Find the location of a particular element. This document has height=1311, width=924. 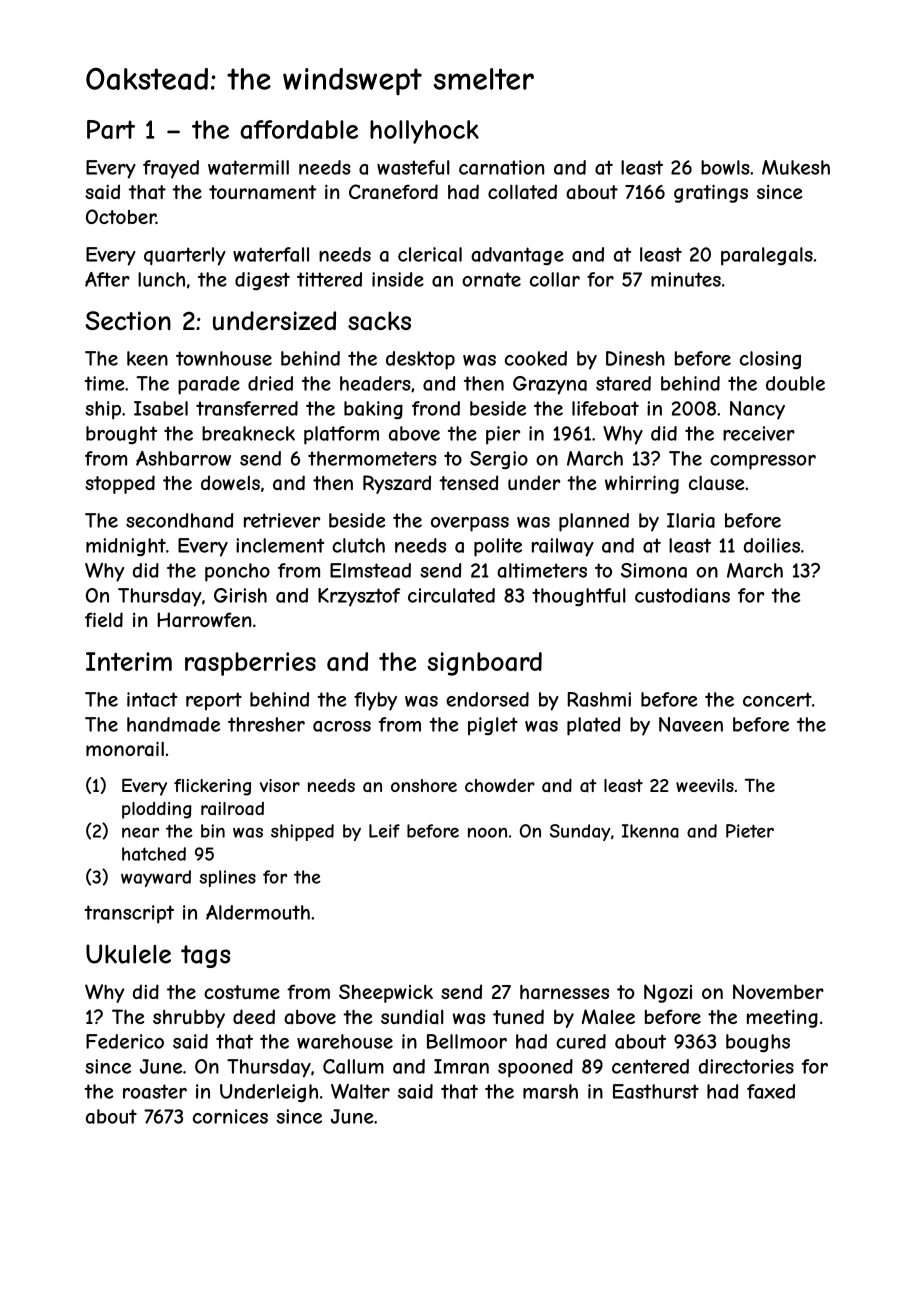

Easthurst is located at coordinates (656, 1091).
